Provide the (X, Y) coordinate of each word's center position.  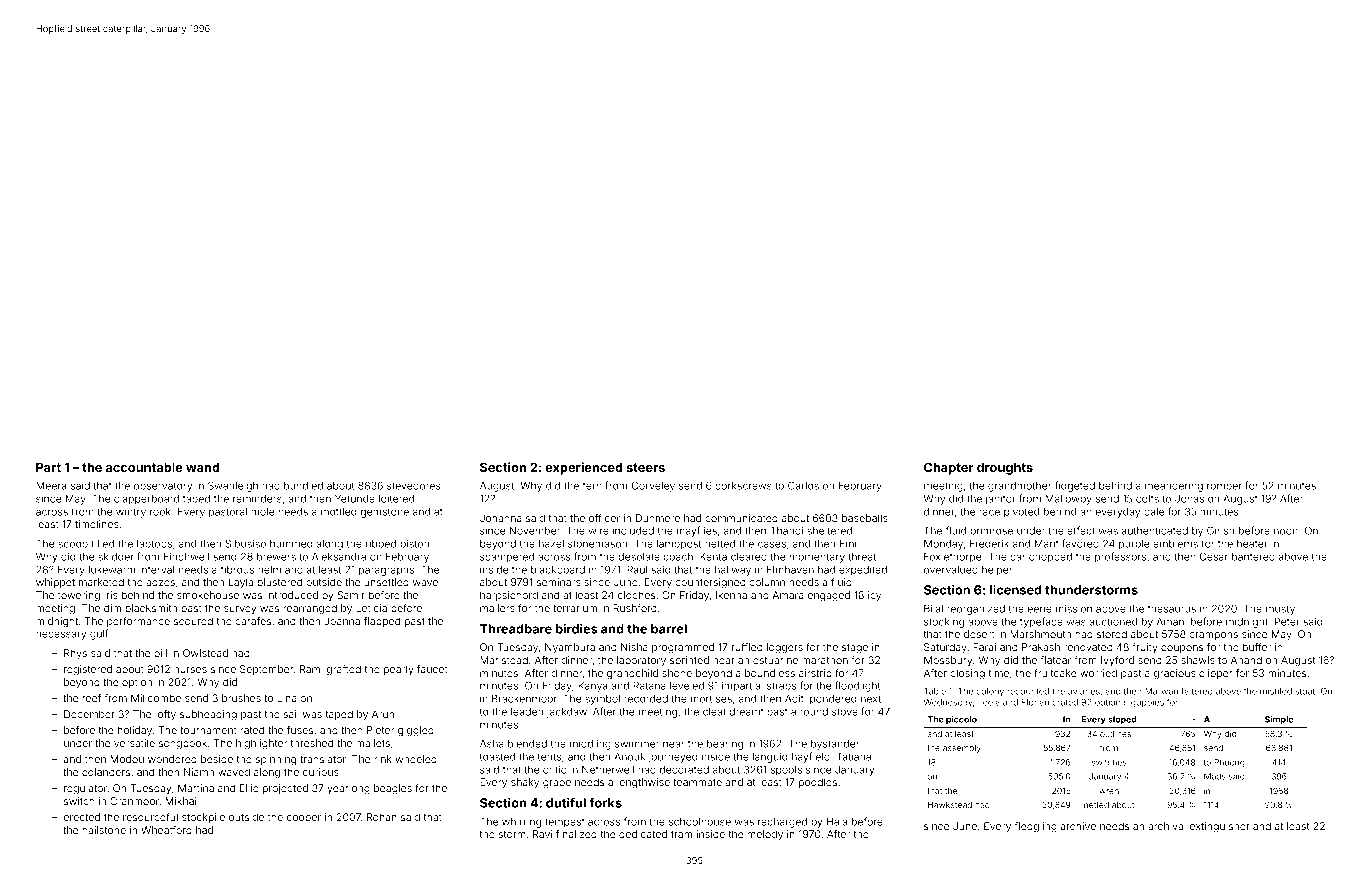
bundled (303, 486)
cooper (304, 819)
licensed (1016, 589)
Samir (351, 595)
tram (681, 834)
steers (645, 467)
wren (1109, 791)
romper (1224, 487)
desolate (639, 557)
